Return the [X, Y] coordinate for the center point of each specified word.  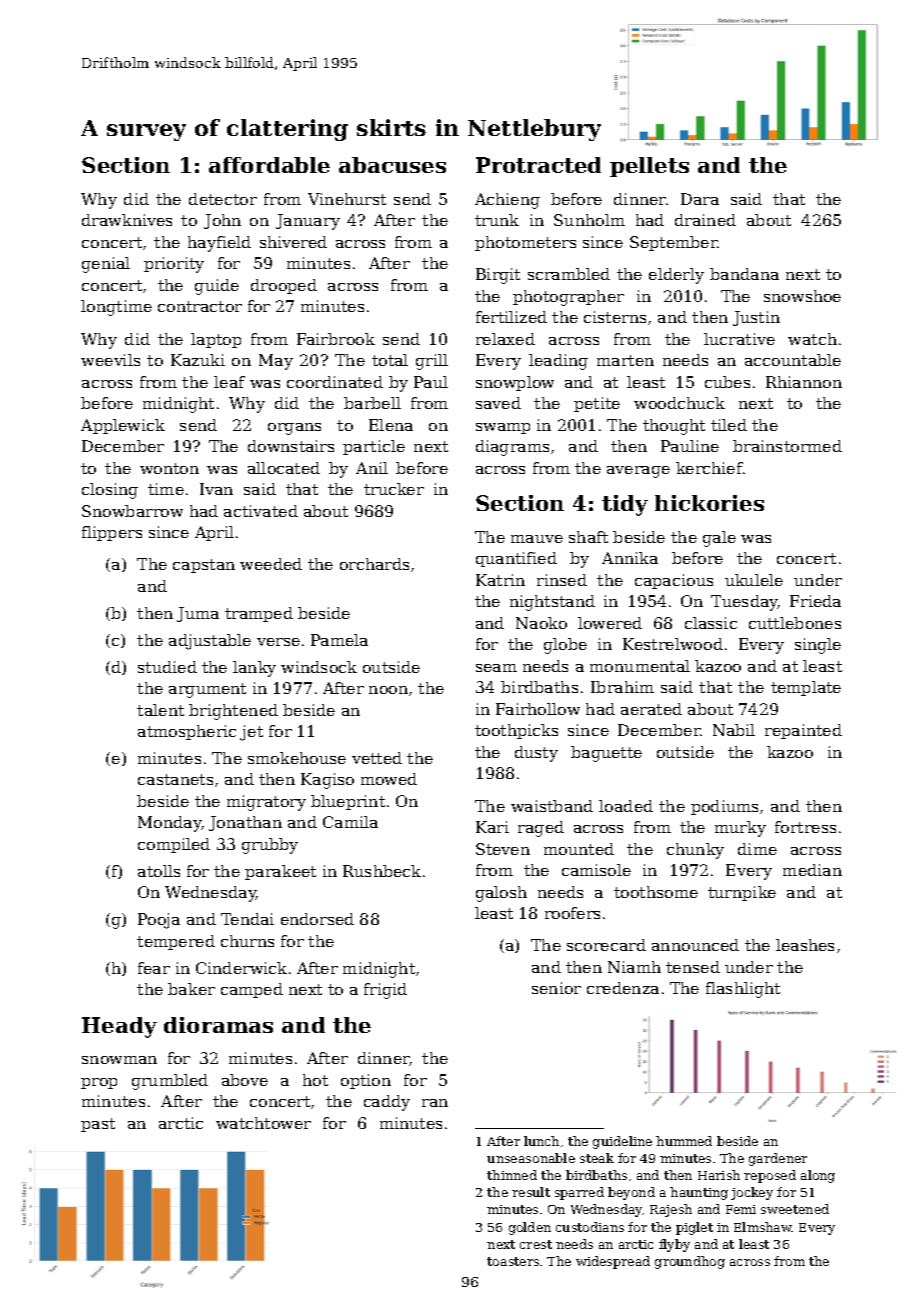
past [98, 1125]
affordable [269, 165]
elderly [676, 276]
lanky [254, 669]
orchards [374, 564]
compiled [174, 845]
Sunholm [589, 220]
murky [740, 829]
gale [719, 539]
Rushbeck [382, 871]
